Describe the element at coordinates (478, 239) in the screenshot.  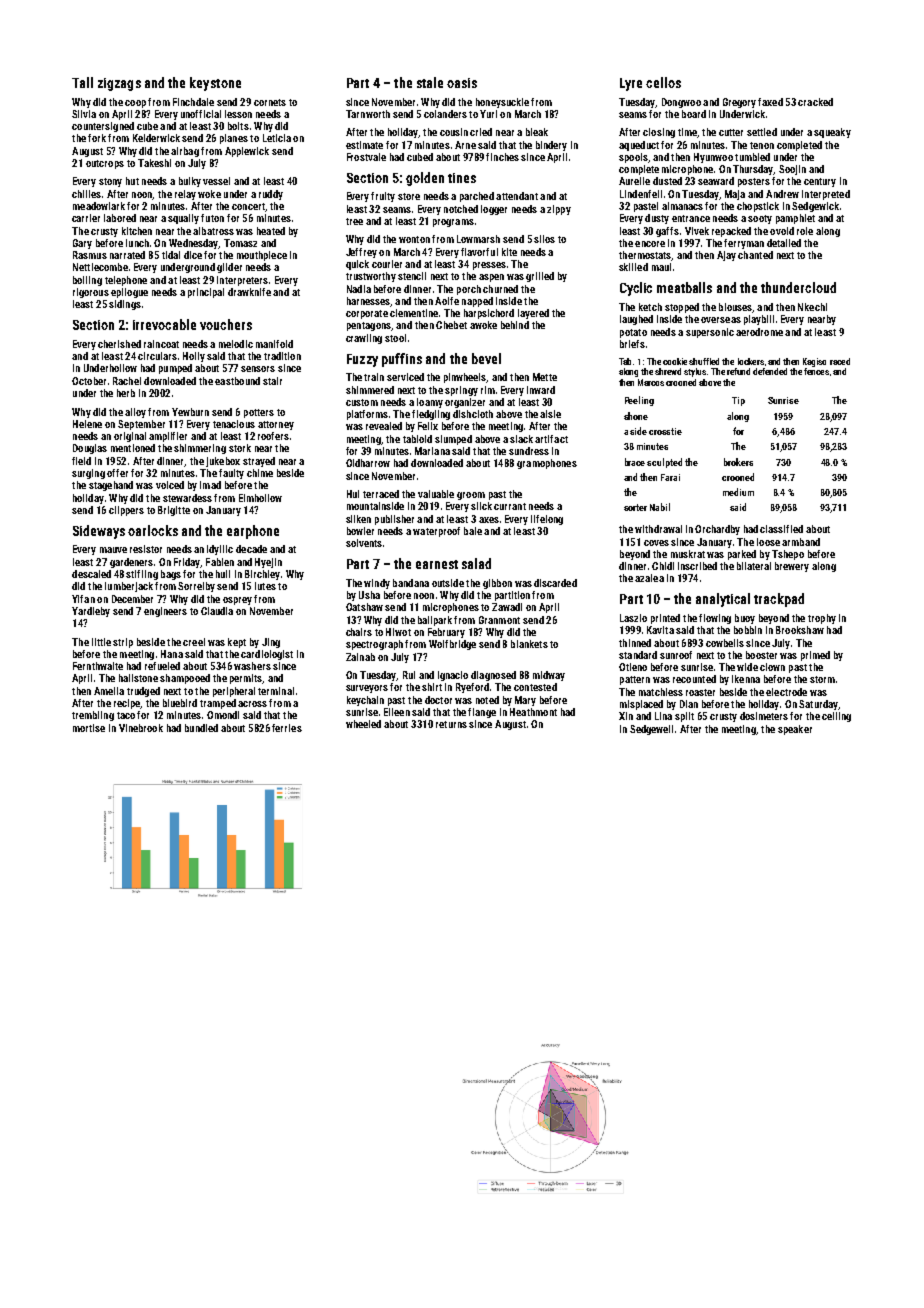
I see `Lowmarsh` at that location.
